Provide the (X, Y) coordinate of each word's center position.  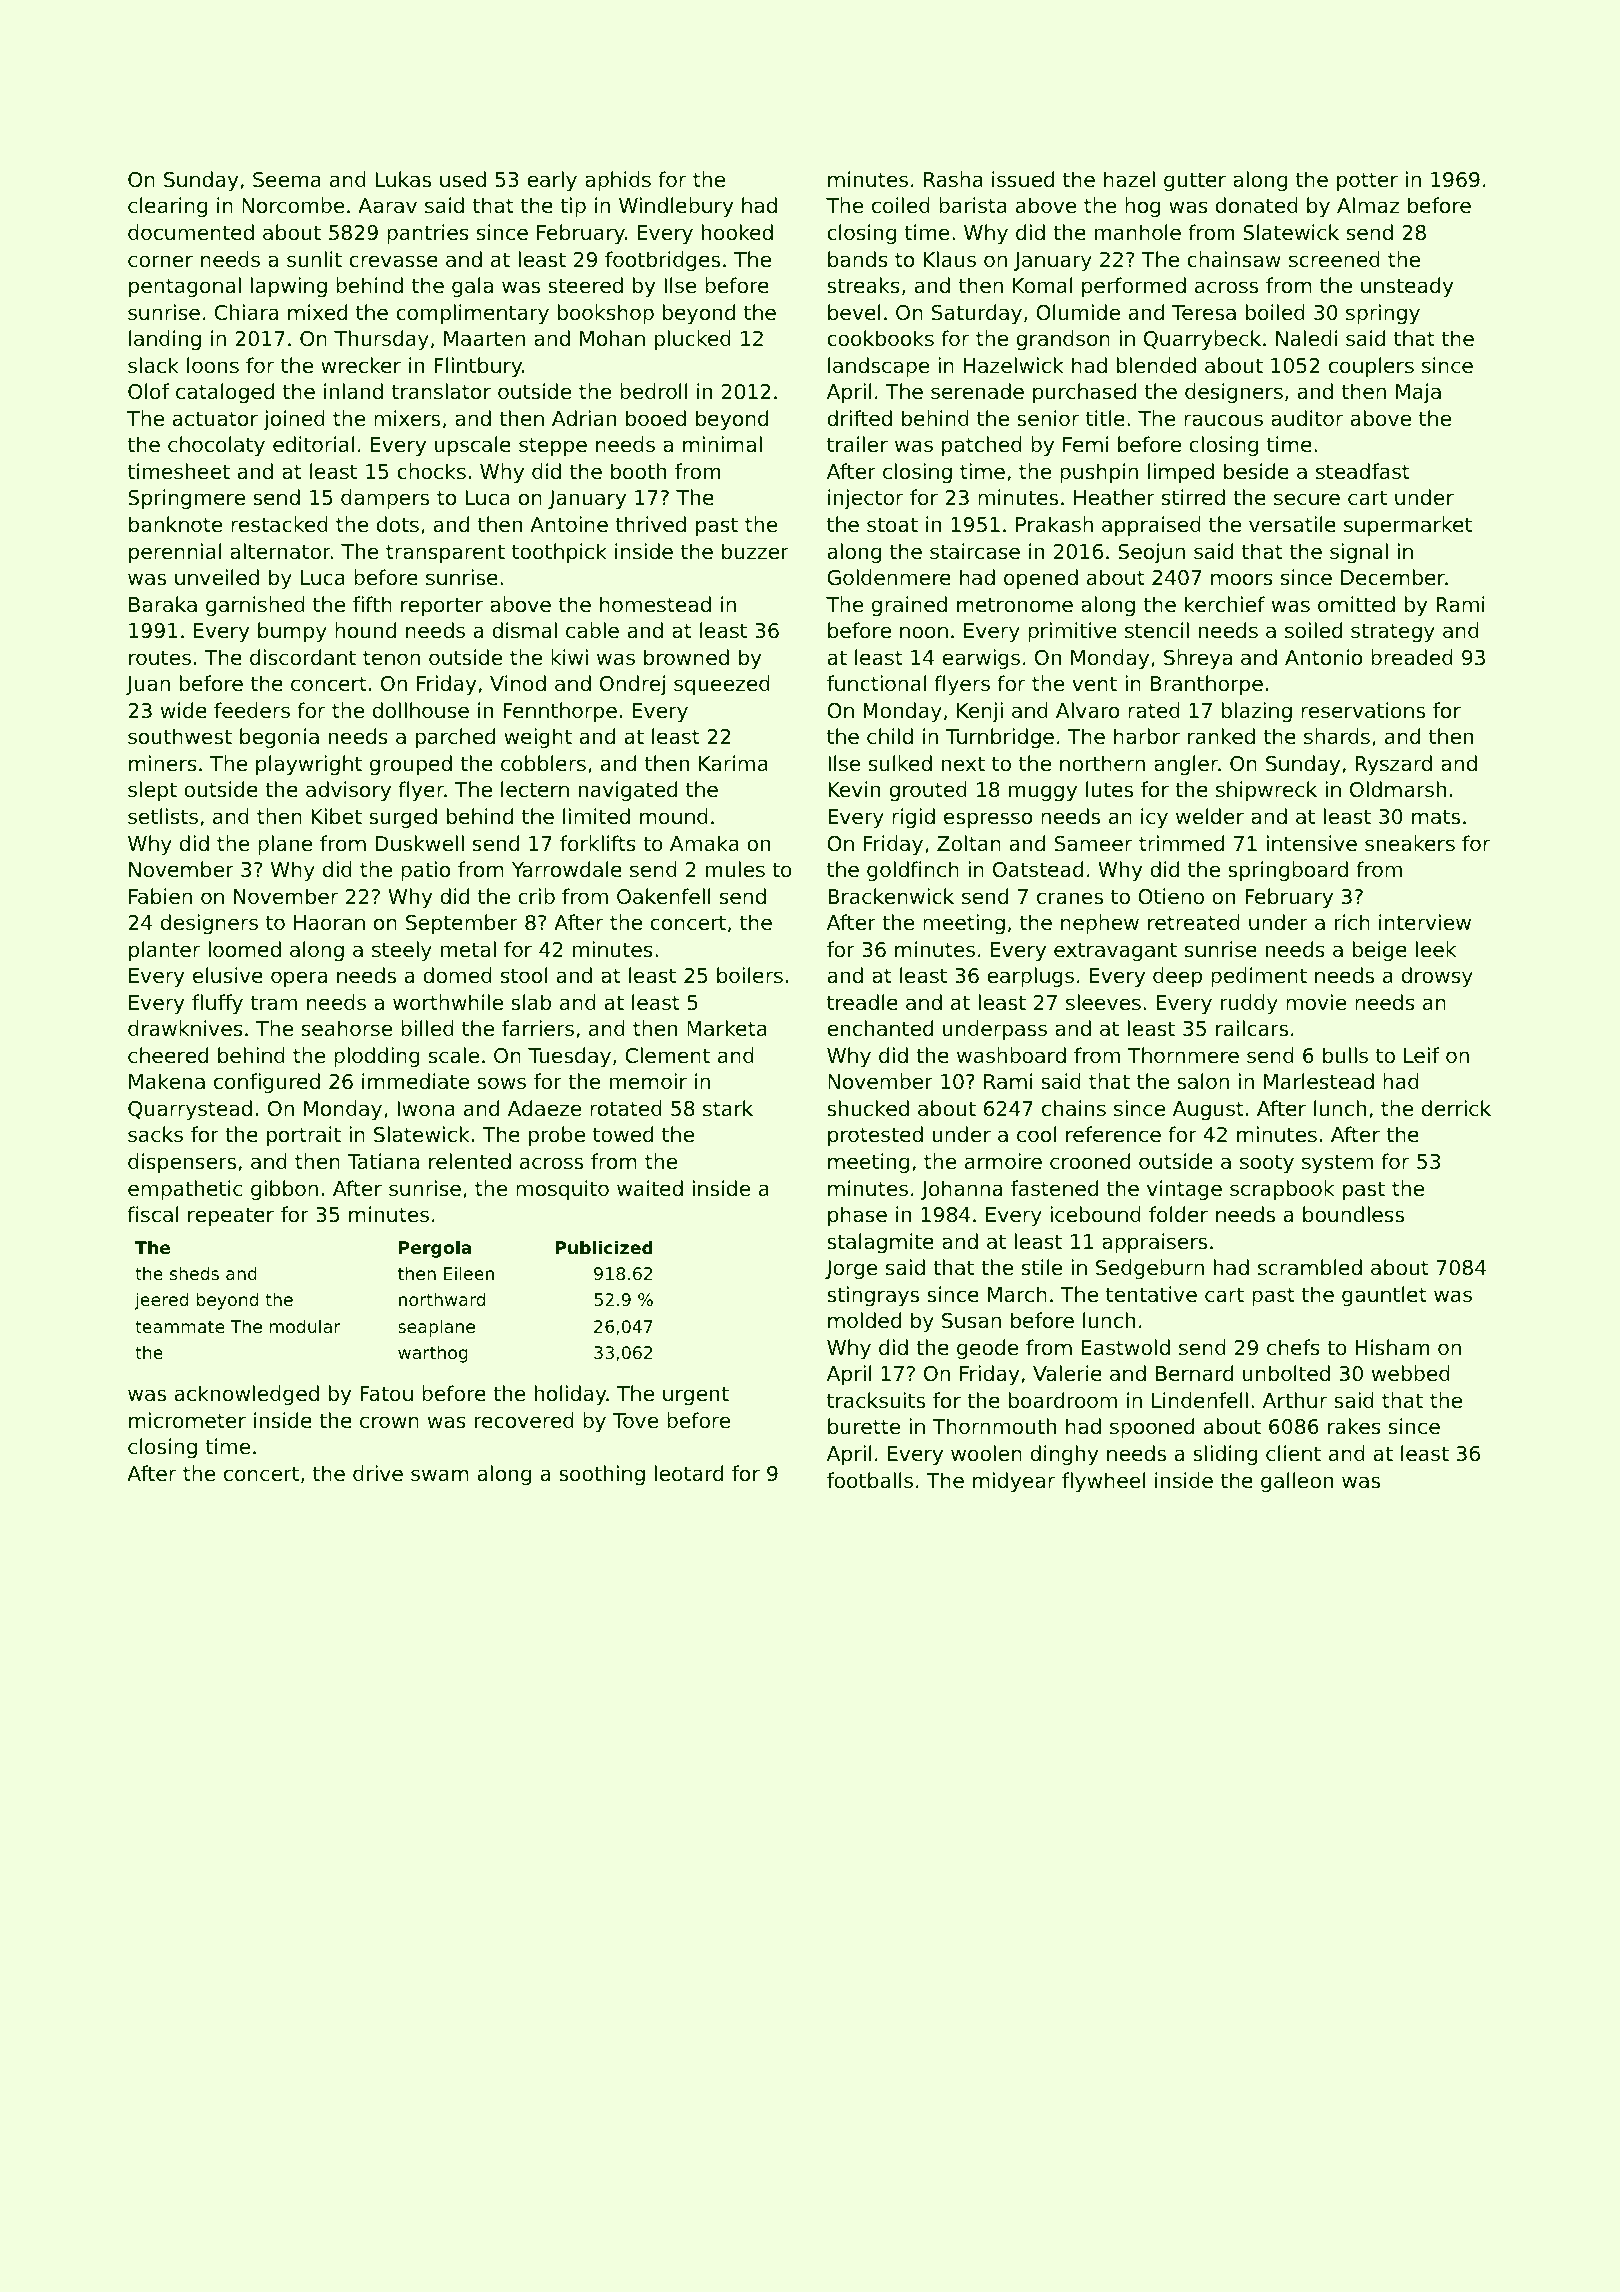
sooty (1267, 1163)
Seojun (1151, 553)
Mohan (612, 338)
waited (650, 1188)
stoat (892, 525)
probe (557, 1136)
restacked (279, 524)
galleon (1297, 1482)
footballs (870, 1480)
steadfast (1363, 471)
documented (191, 232)
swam (440, 1475)
